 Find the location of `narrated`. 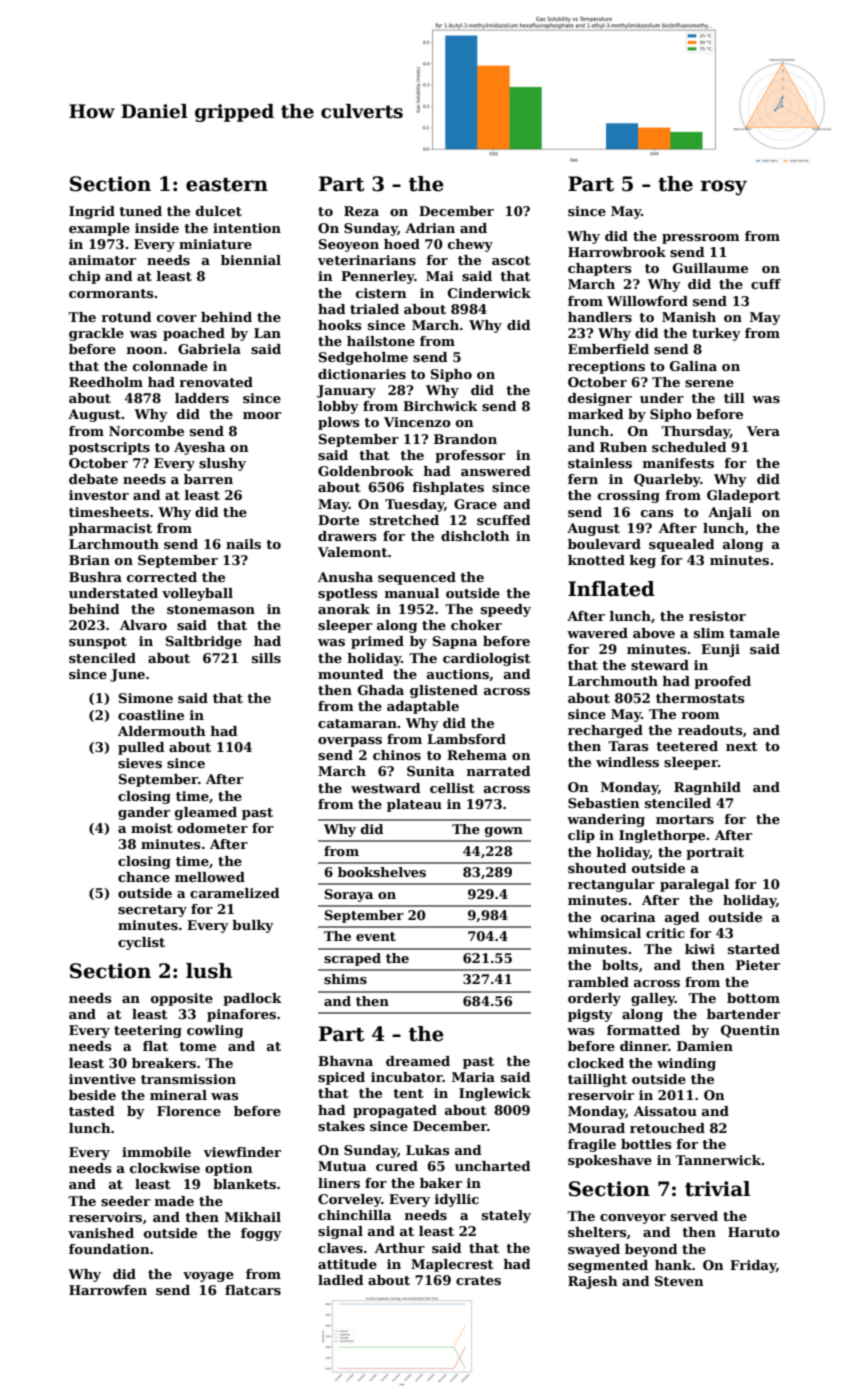

narrated is located at coordinates (499, 771).
